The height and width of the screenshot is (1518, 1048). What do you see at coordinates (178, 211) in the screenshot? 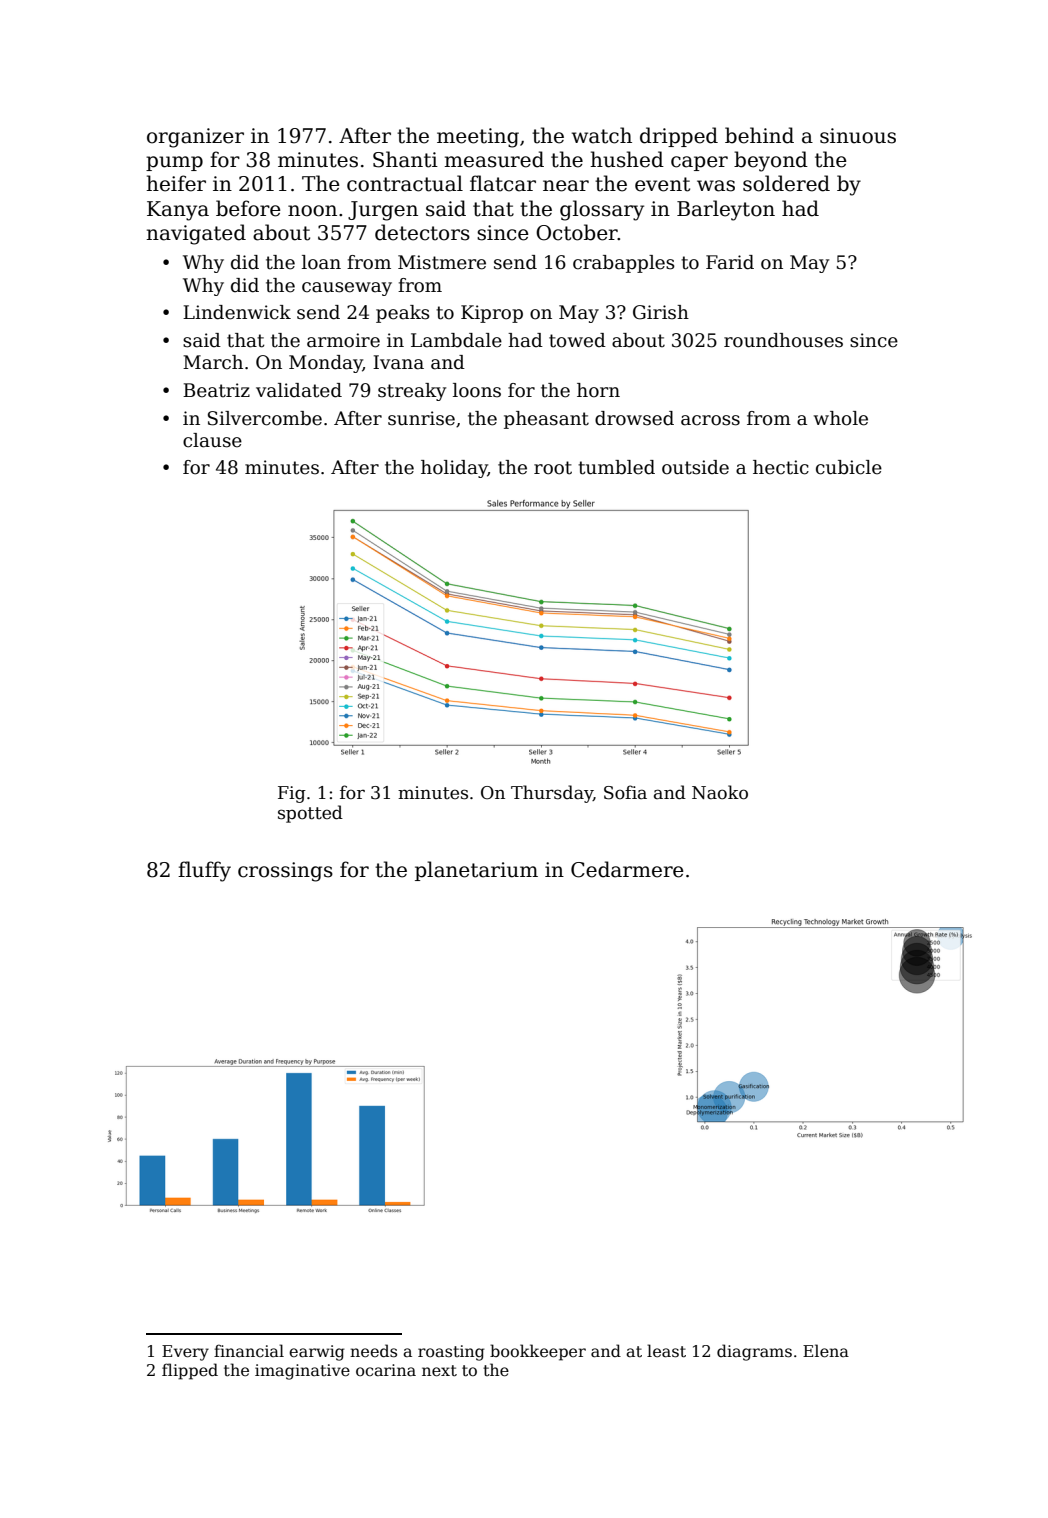
I see `Kanya` at bounding box center [178, 211].
